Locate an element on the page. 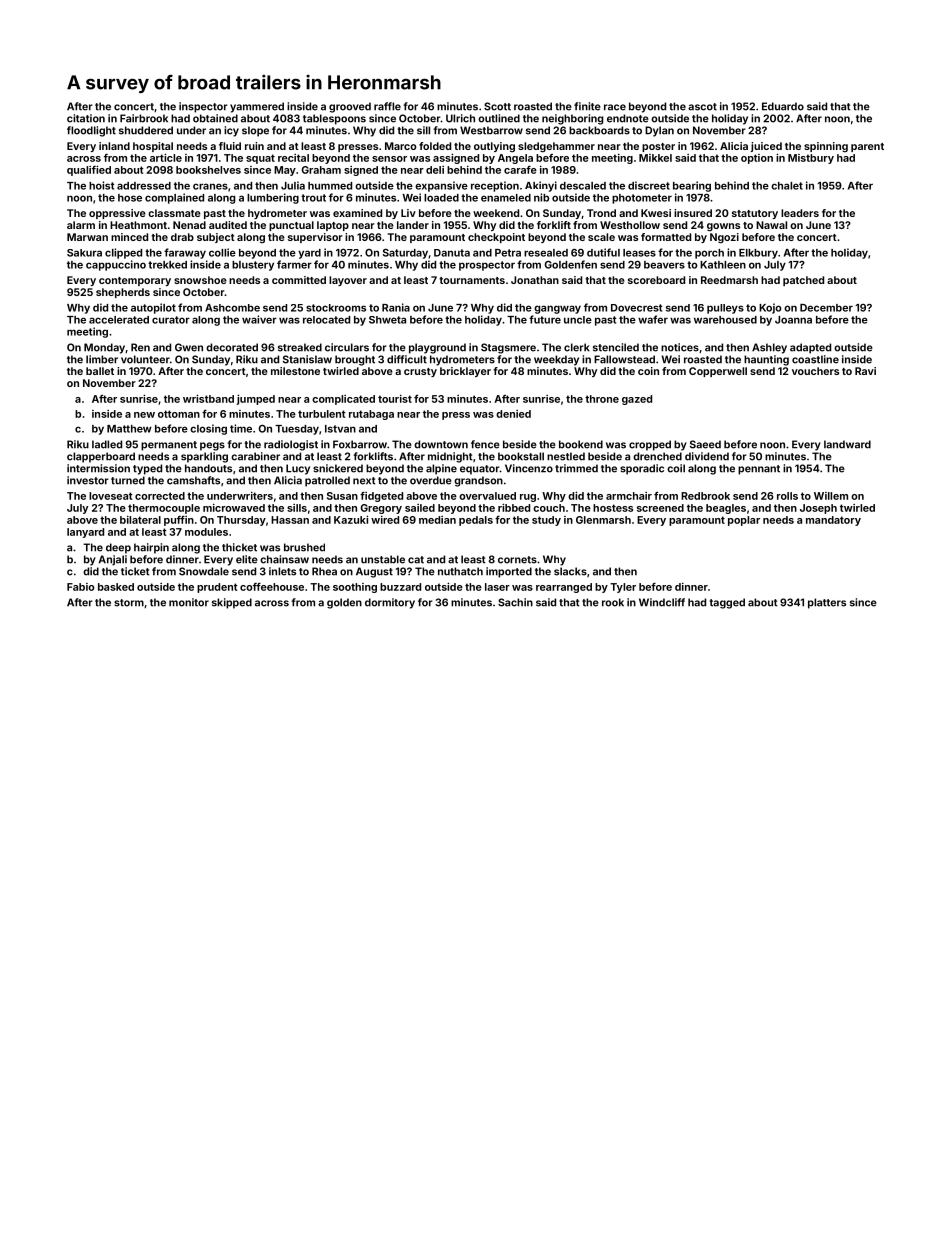 The image size is (952, 1233). finite is located at coordinates (587, 106).
